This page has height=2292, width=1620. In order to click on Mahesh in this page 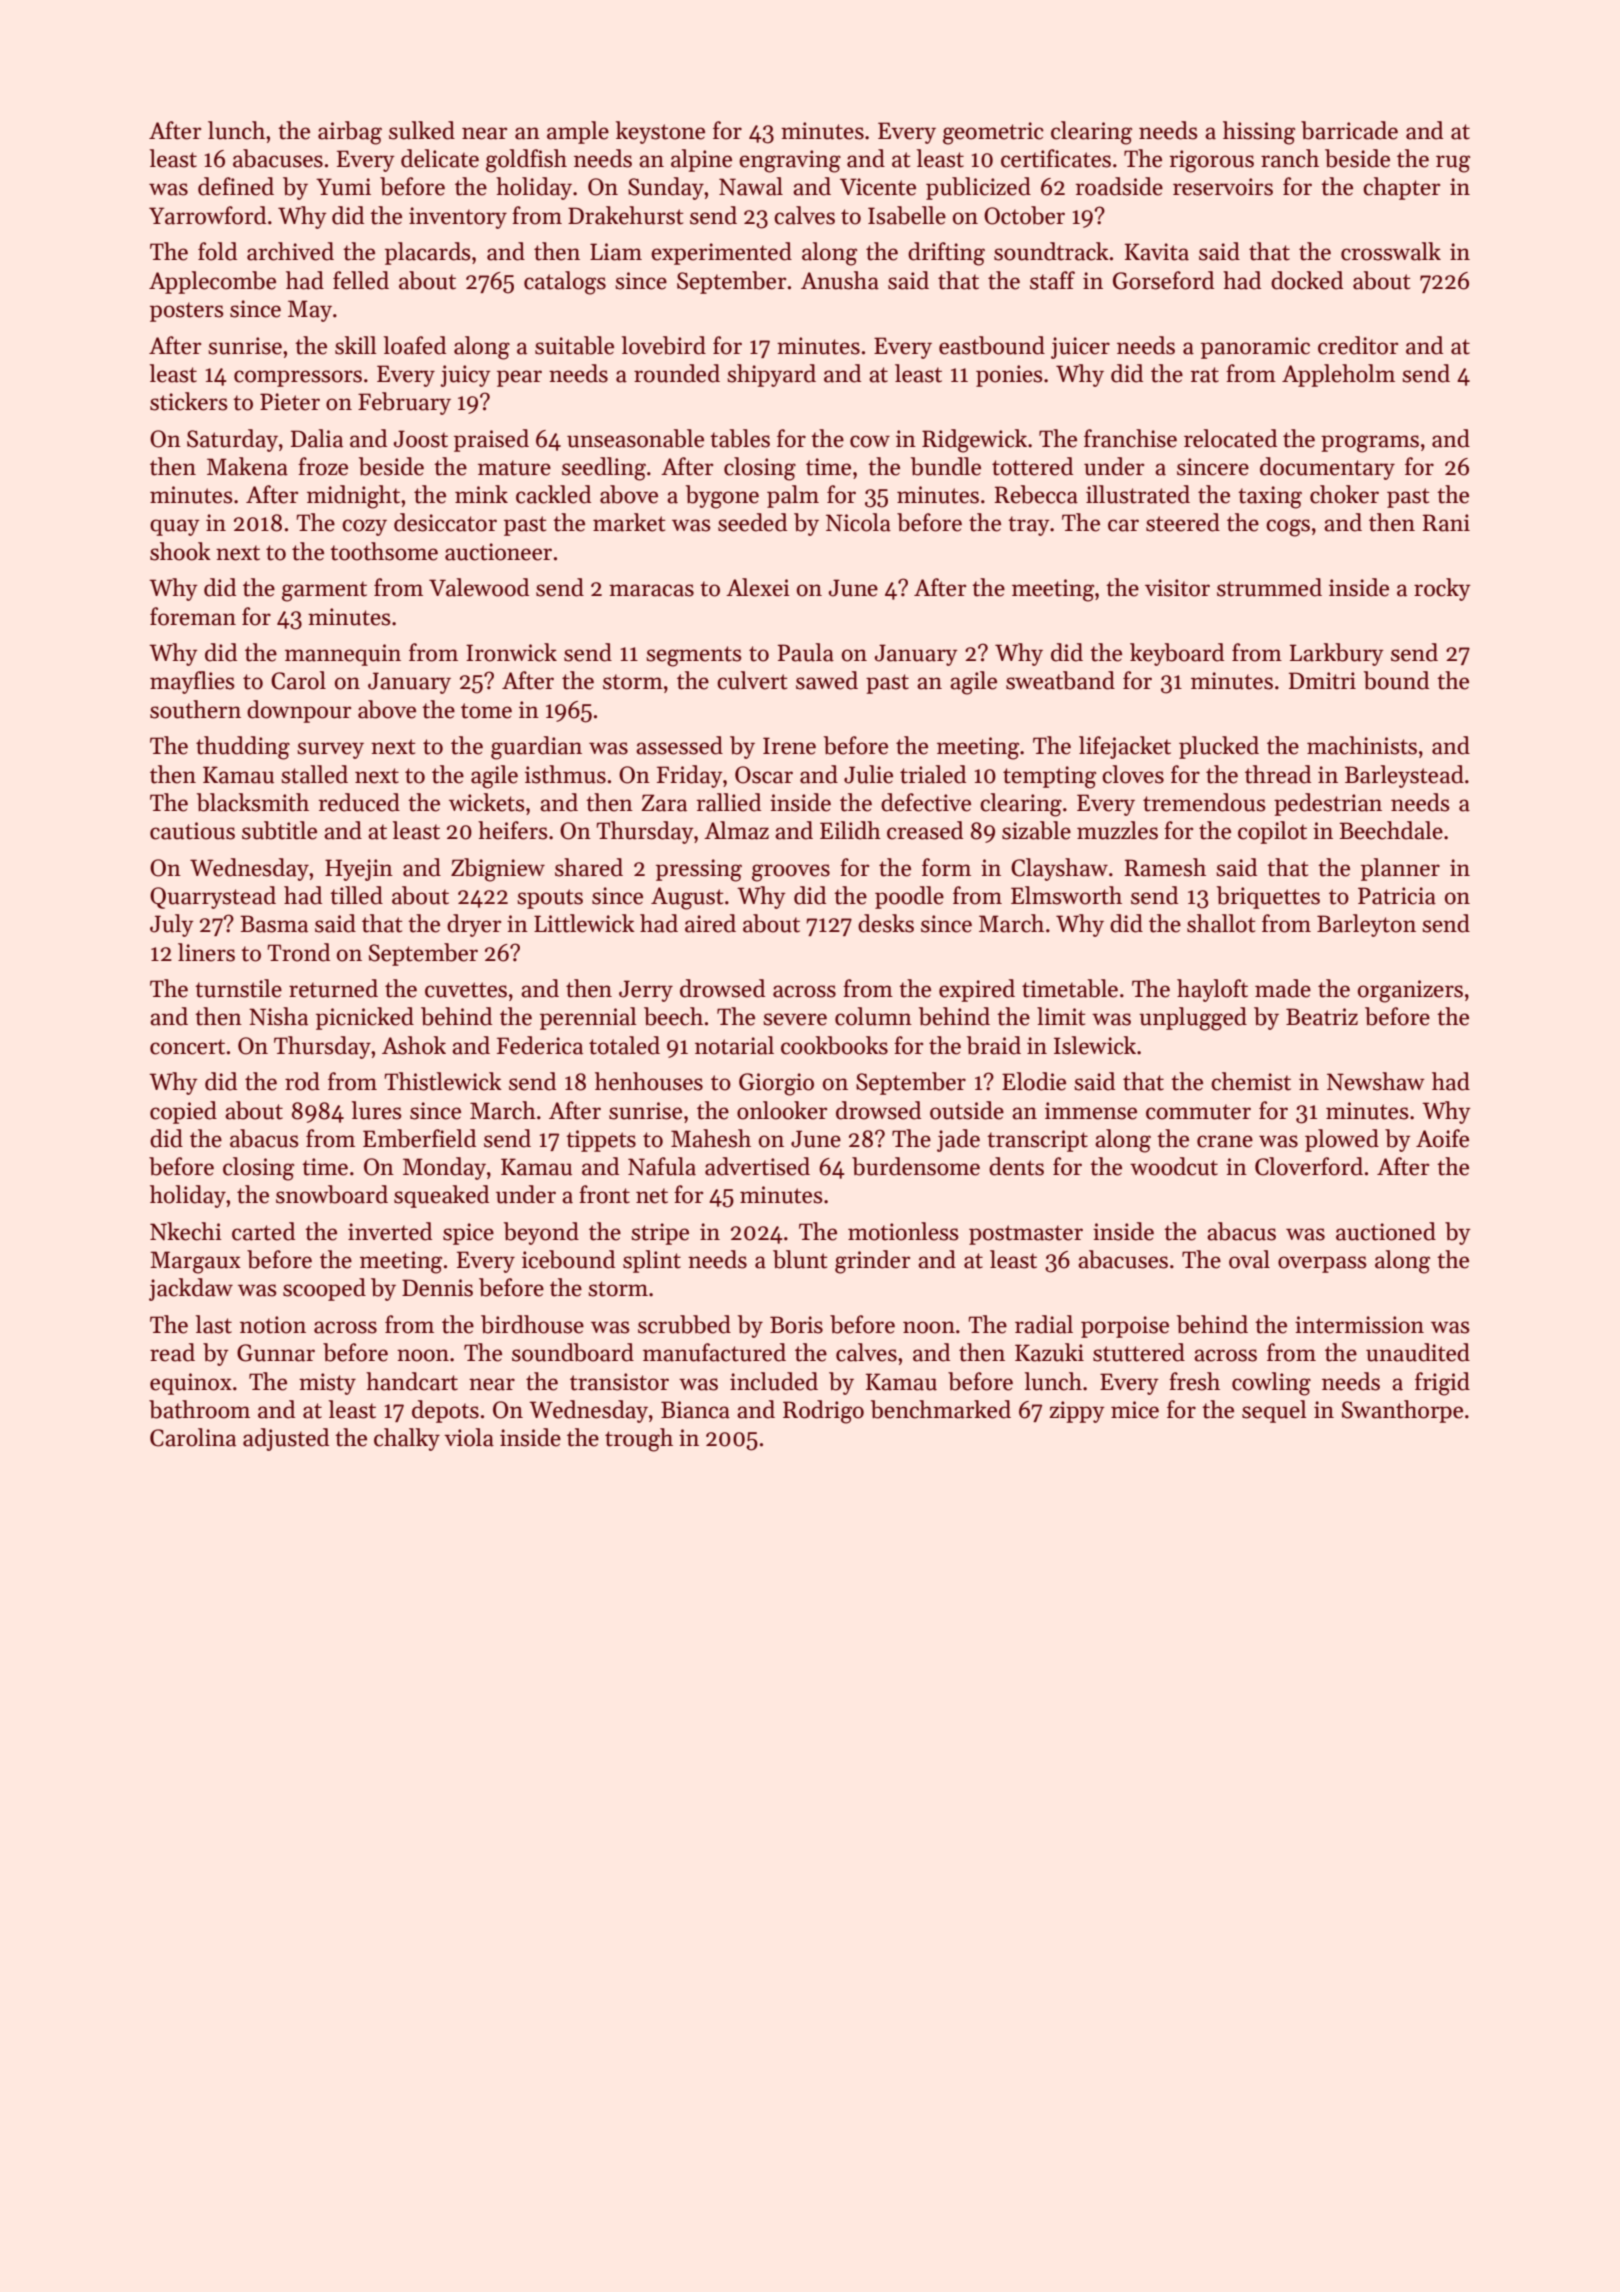, I will do `click(711, 1138)`.
